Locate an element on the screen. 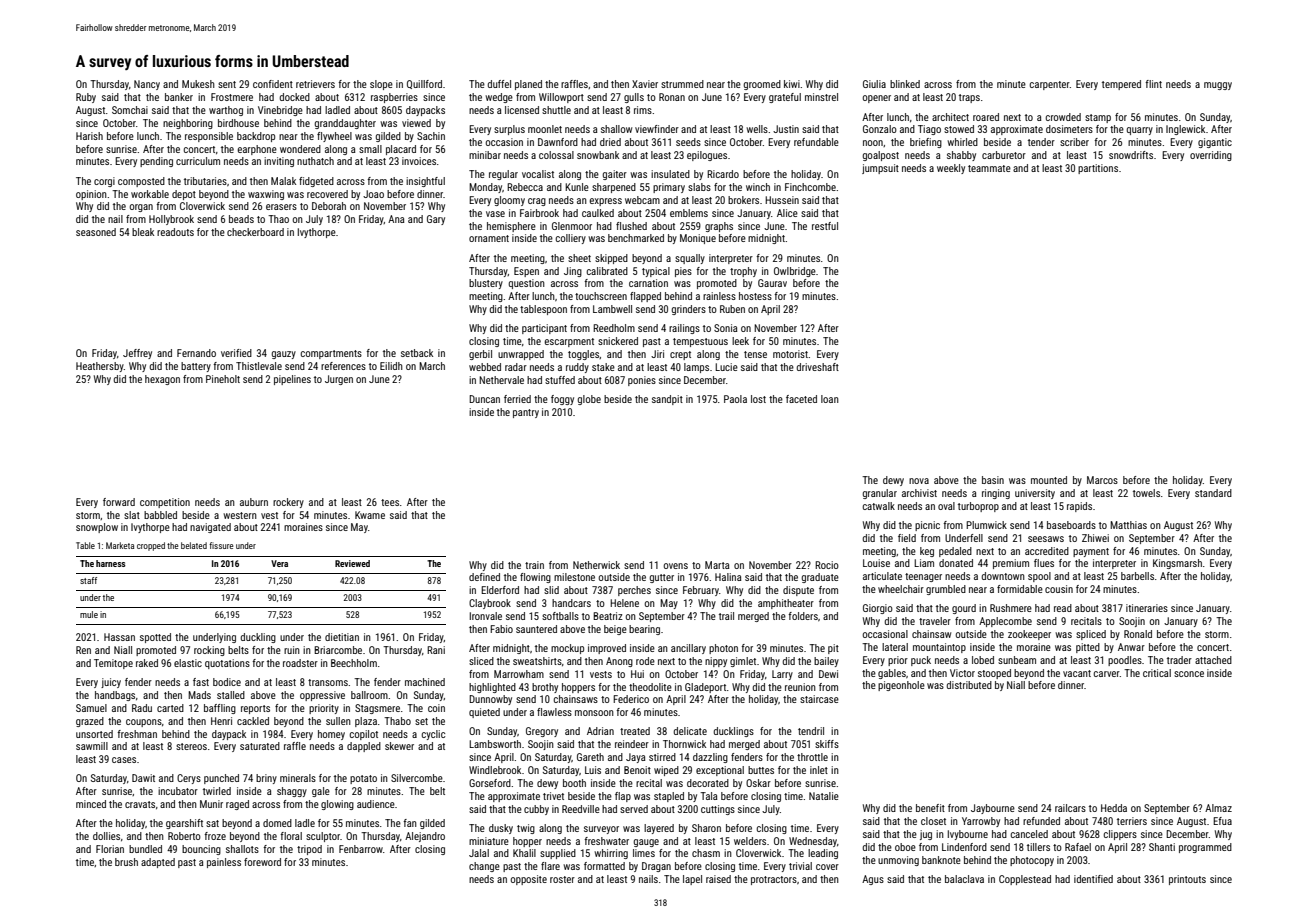 The image size is (1308, 924). Netherwick is located at coordinates (596, 565).
